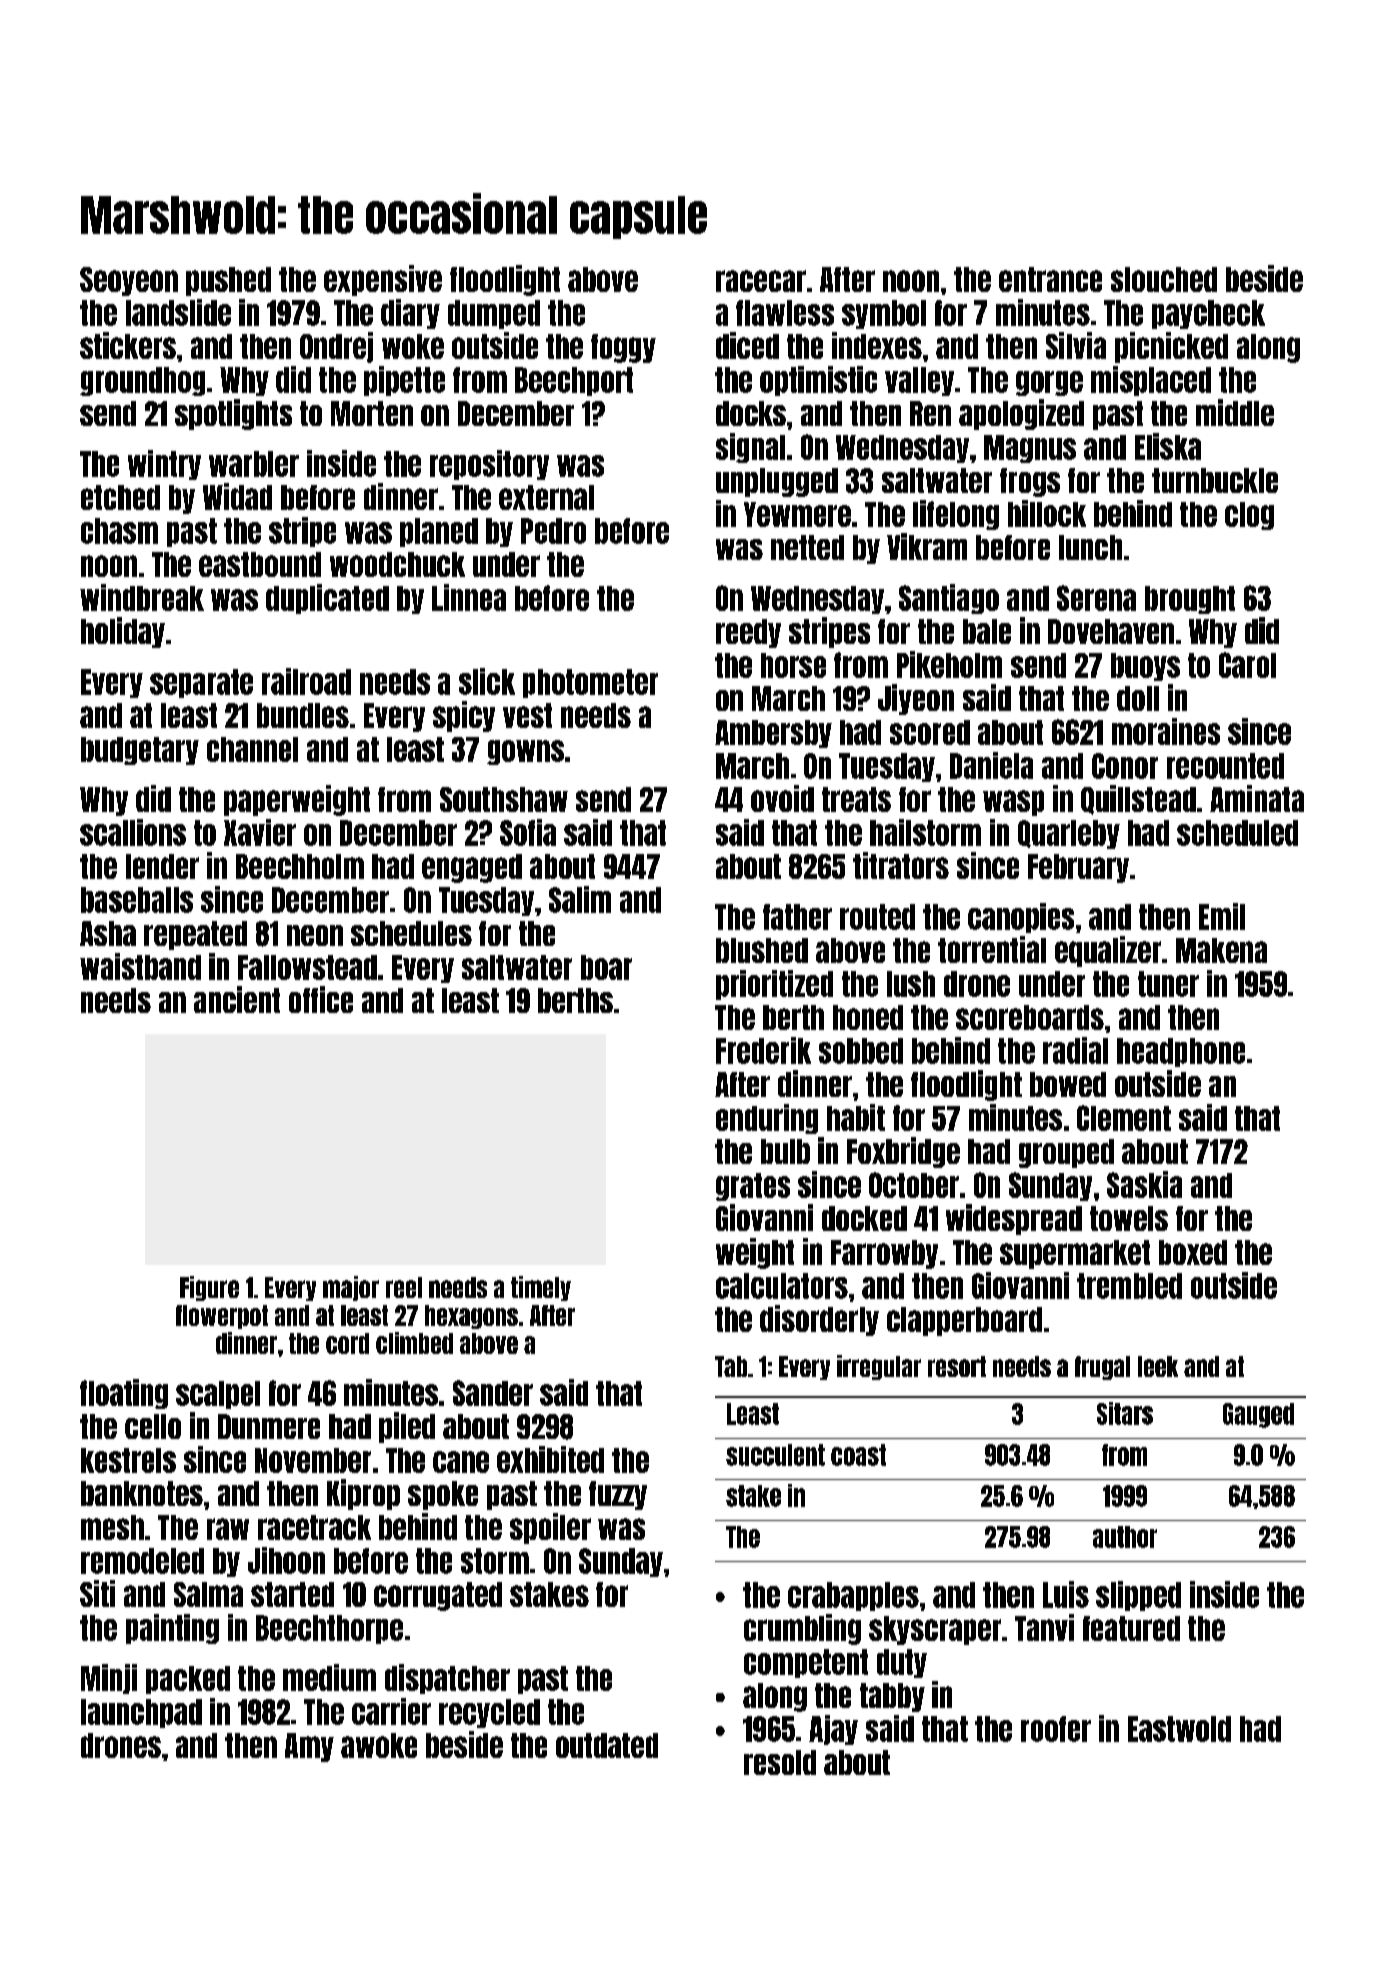  What do you see at coordinates (1144, 1184) in the page?
I see `Saskia` at bounding box center [1144, 1184].
